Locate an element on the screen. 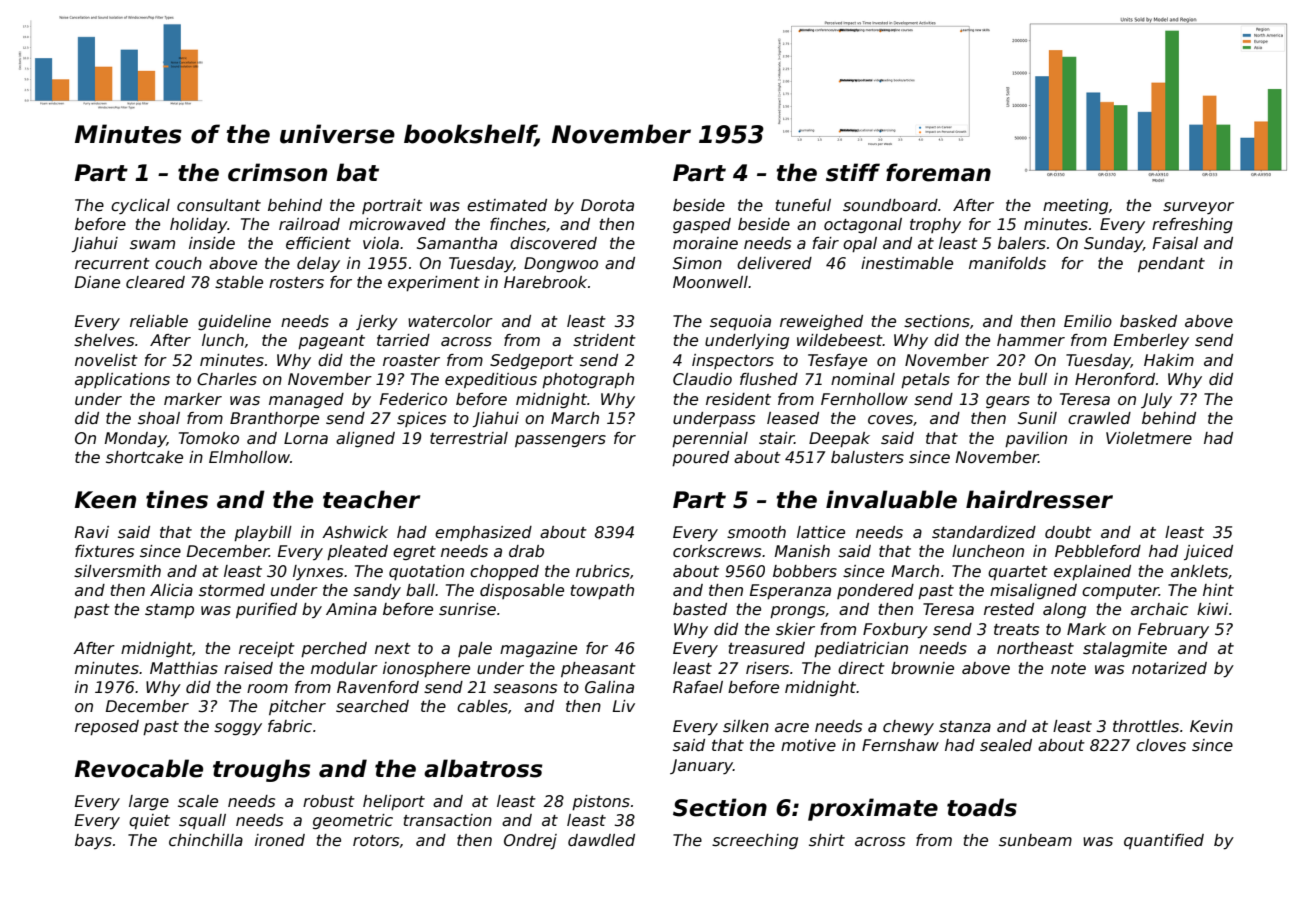  bobbers is located at coordinates (805, 571).
